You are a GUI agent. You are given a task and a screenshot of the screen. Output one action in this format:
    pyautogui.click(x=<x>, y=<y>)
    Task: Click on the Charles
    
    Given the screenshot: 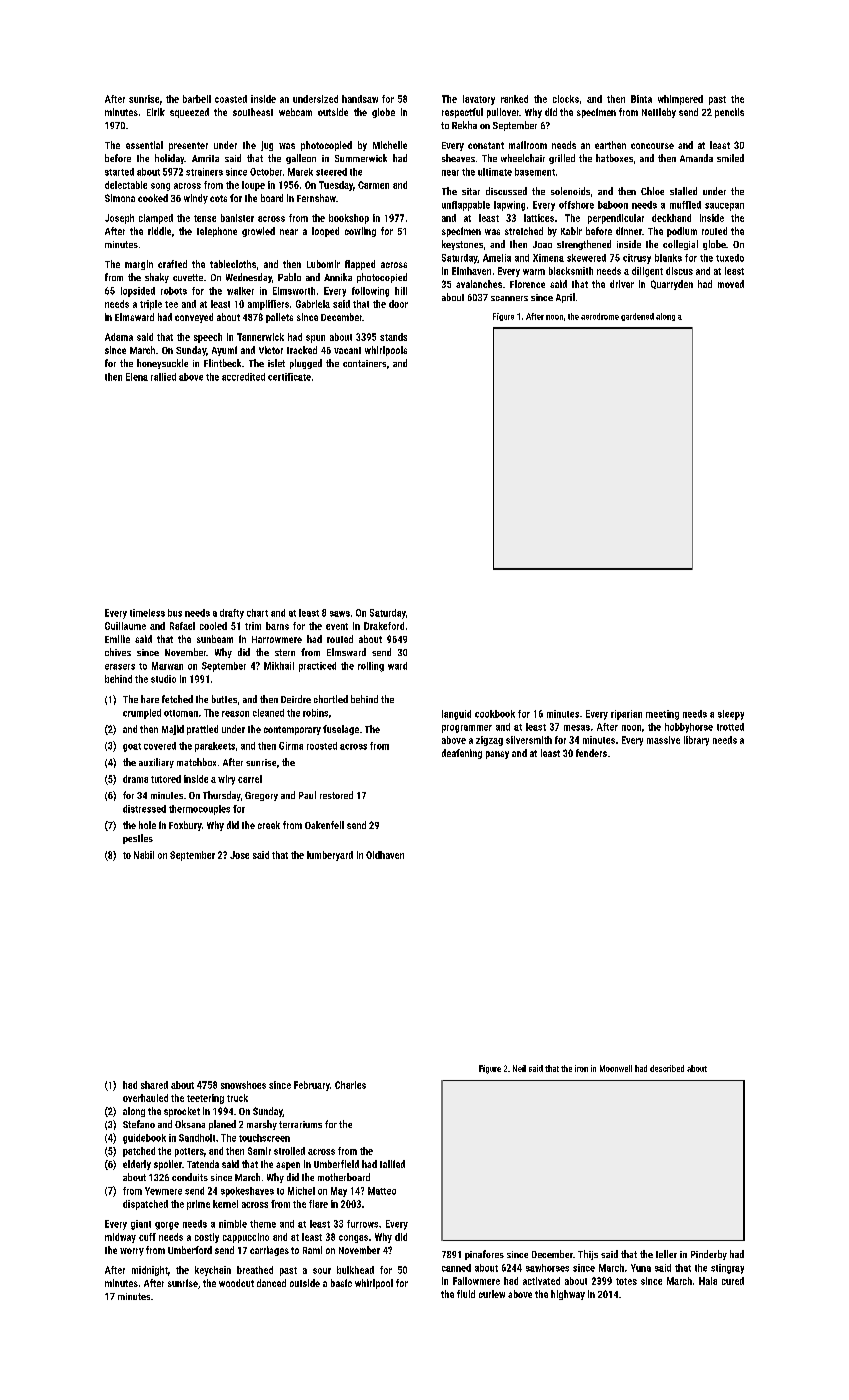 What is the action you would take?
    pyautogui.click(x=350, y=1085)
